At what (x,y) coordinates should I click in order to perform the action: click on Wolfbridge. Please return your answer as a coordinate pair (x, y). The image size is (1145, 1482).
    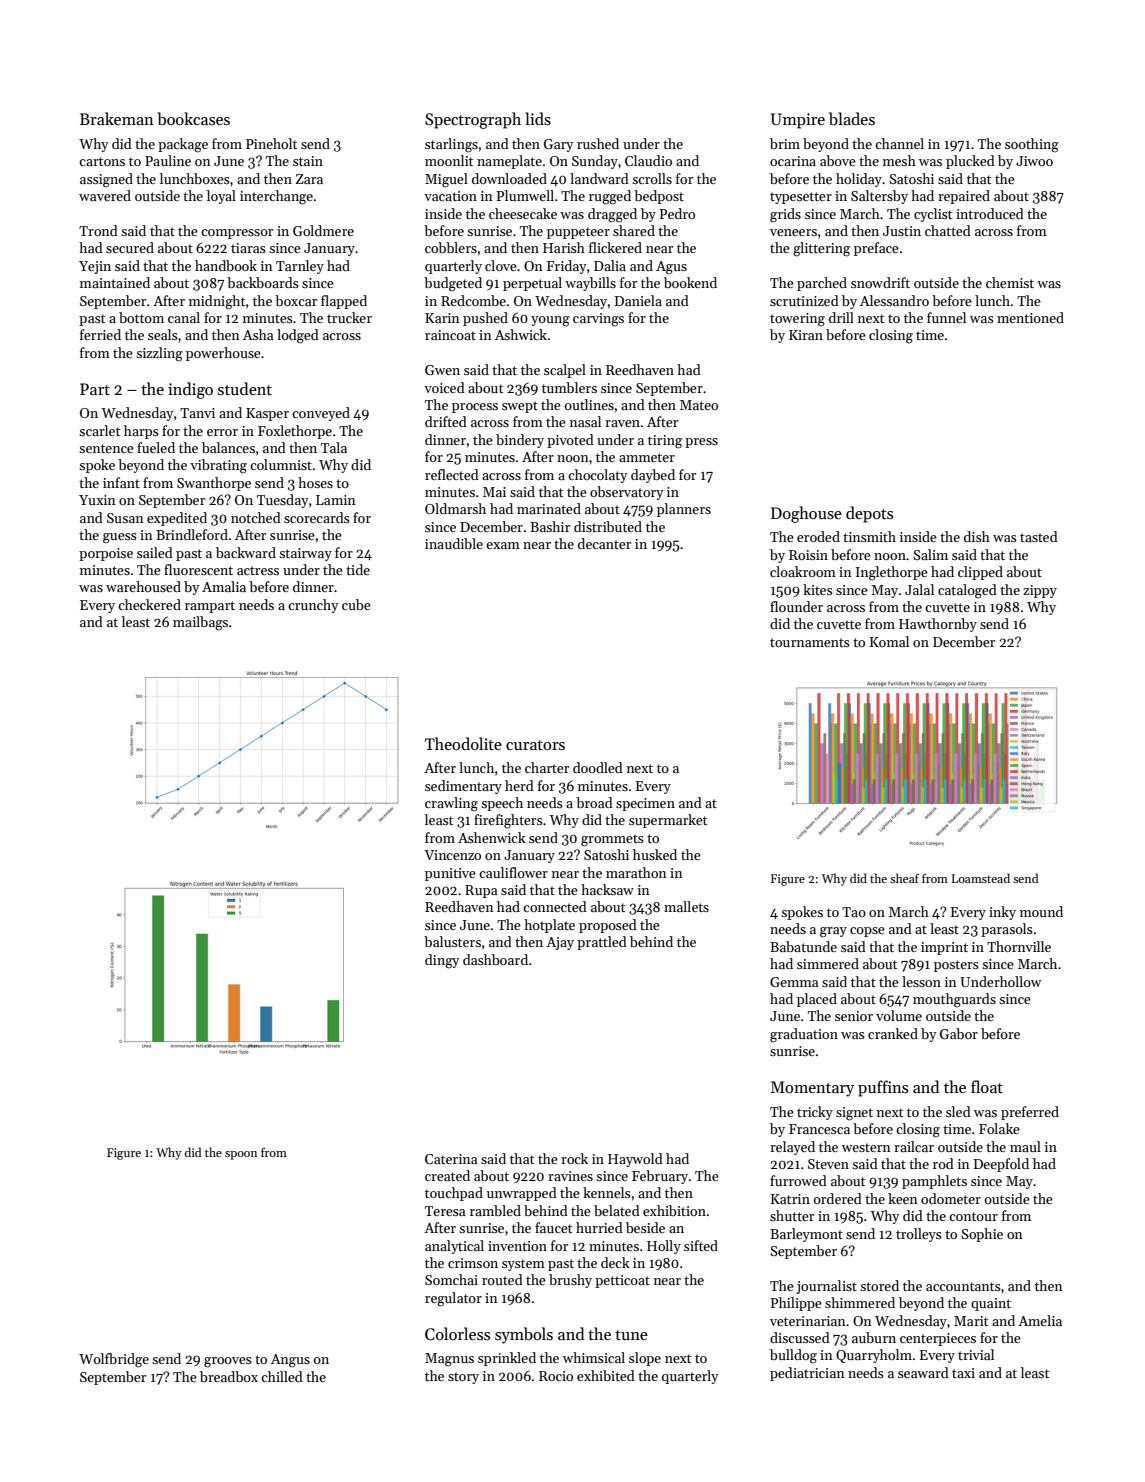
    Looking at the image, I should click on (114, 1360).
